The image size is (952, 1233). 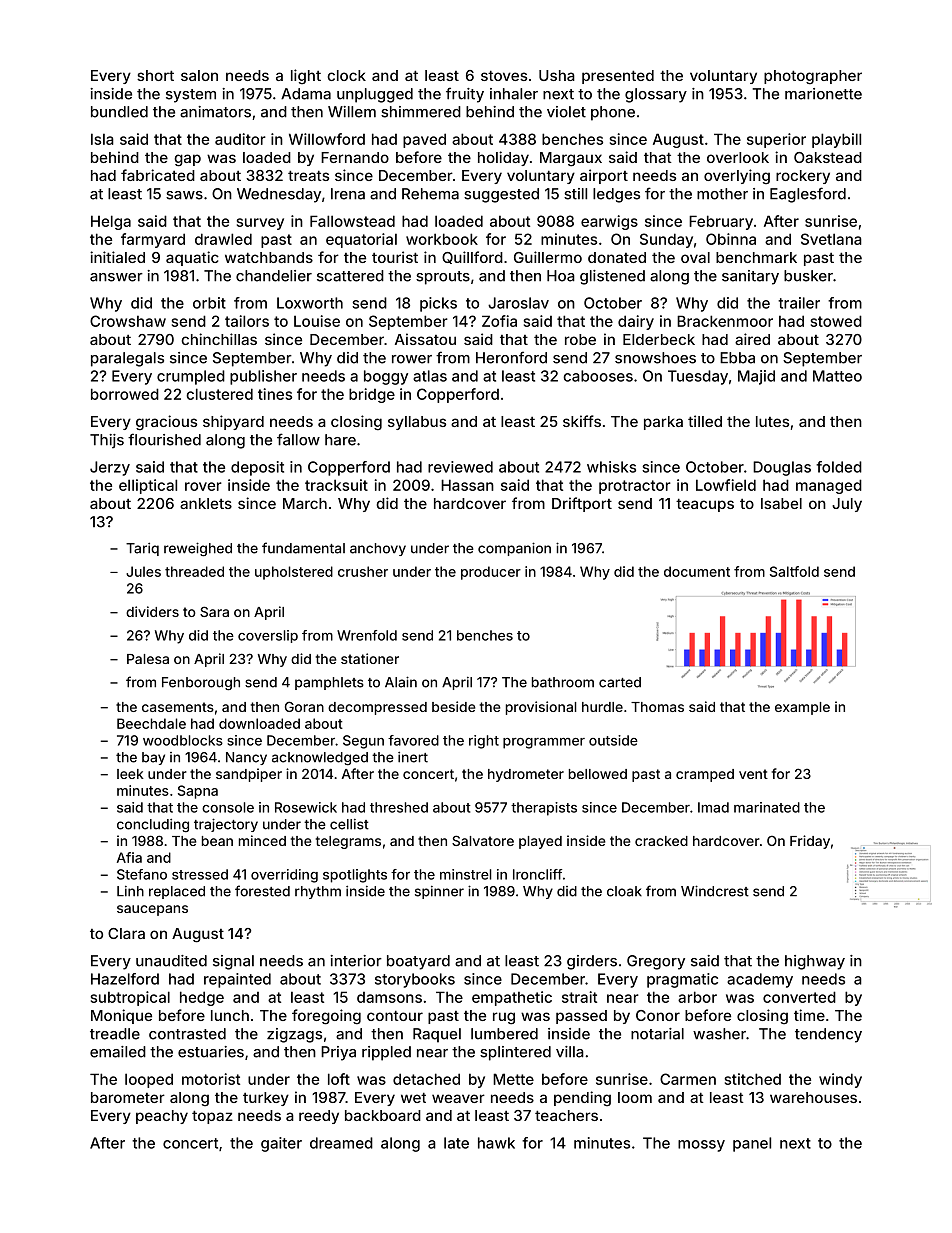 What do you see at coordinates (458, 1098) in the page?
I see `weaver` at bounding box center [458, 1098].
